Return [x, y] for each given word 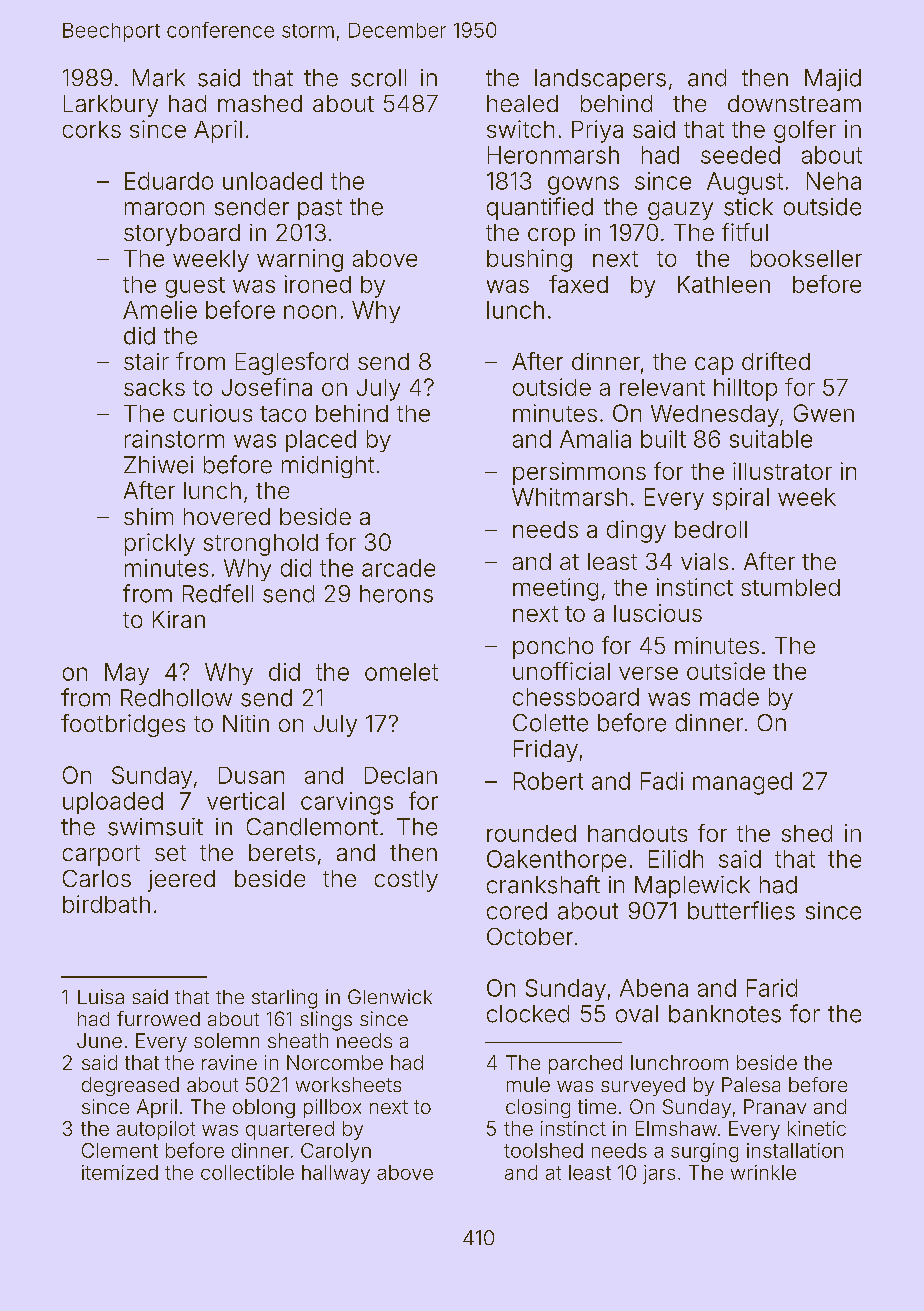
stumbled [791, 587]
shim [148, 516]
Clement [120, 1150]
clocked [528, 1014]
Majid [833, 80]
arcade [398, 568]
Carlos [97, 878]
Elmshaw [676, 1128]
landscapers [600, 80]
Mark [159, 78]
